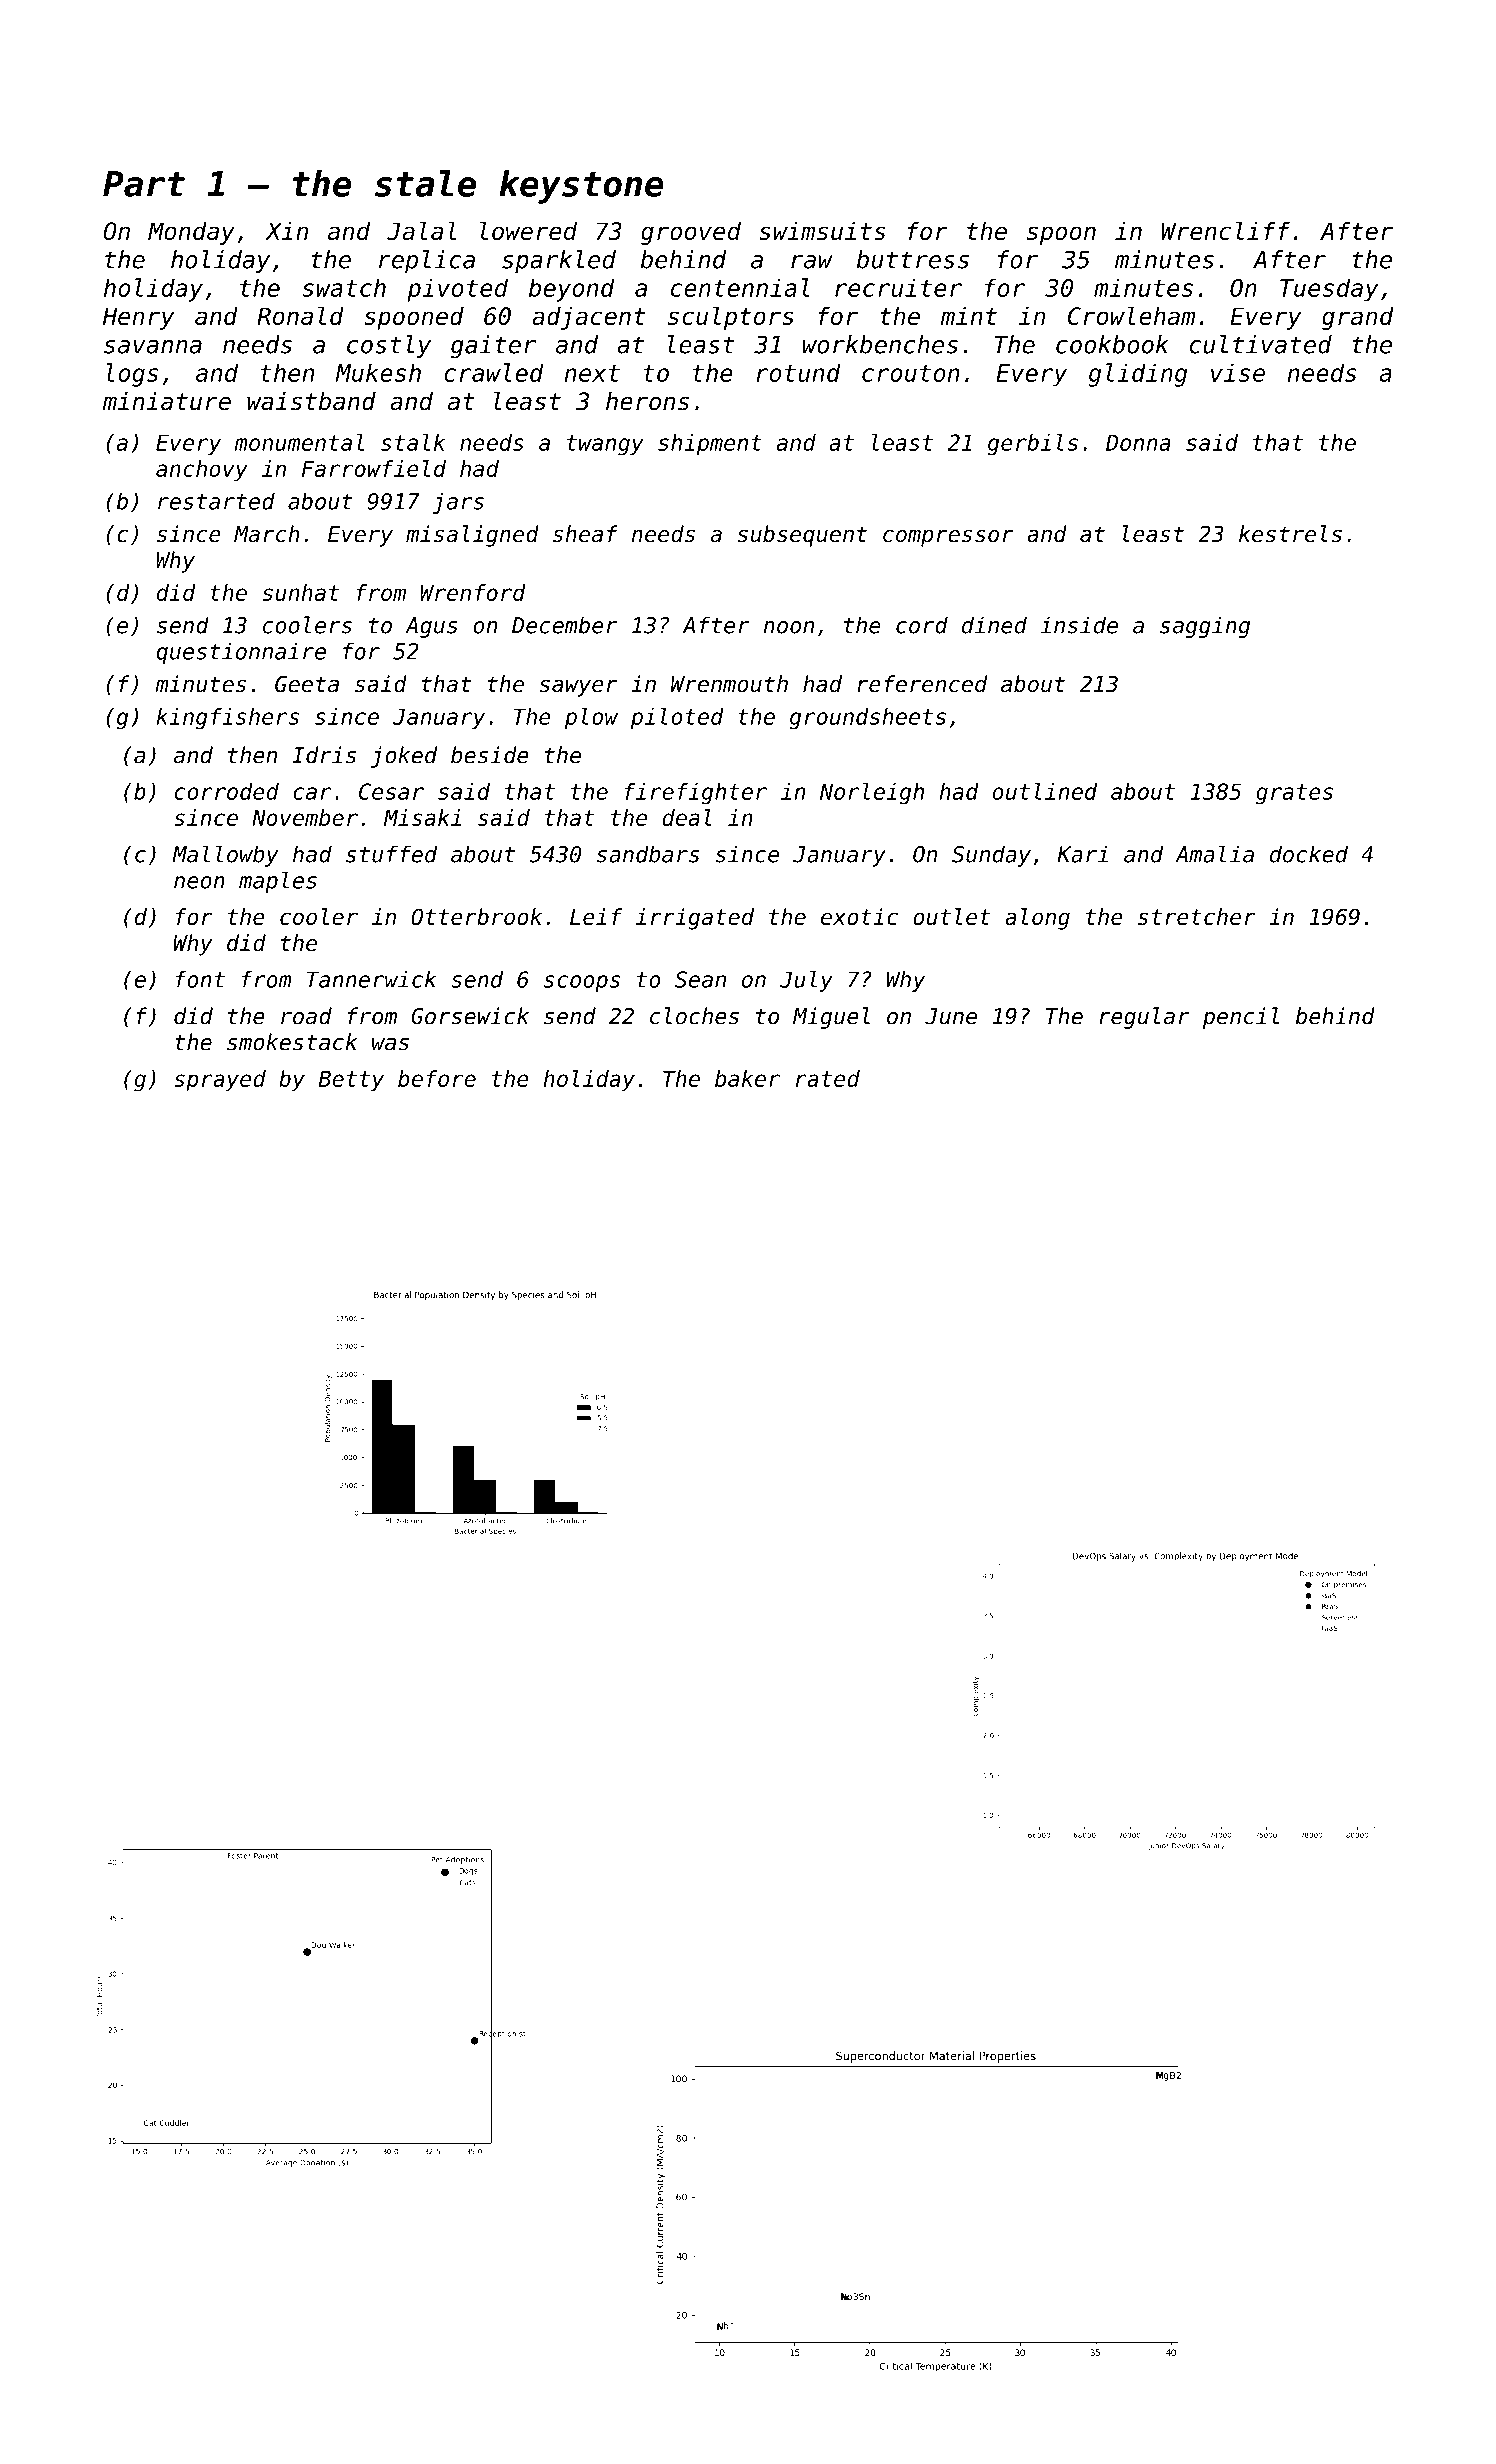 The height and width of the document is (2464, 1496). Describe the element at coordinates (1197, 916) in the document. I see `stretcher` at that location.
